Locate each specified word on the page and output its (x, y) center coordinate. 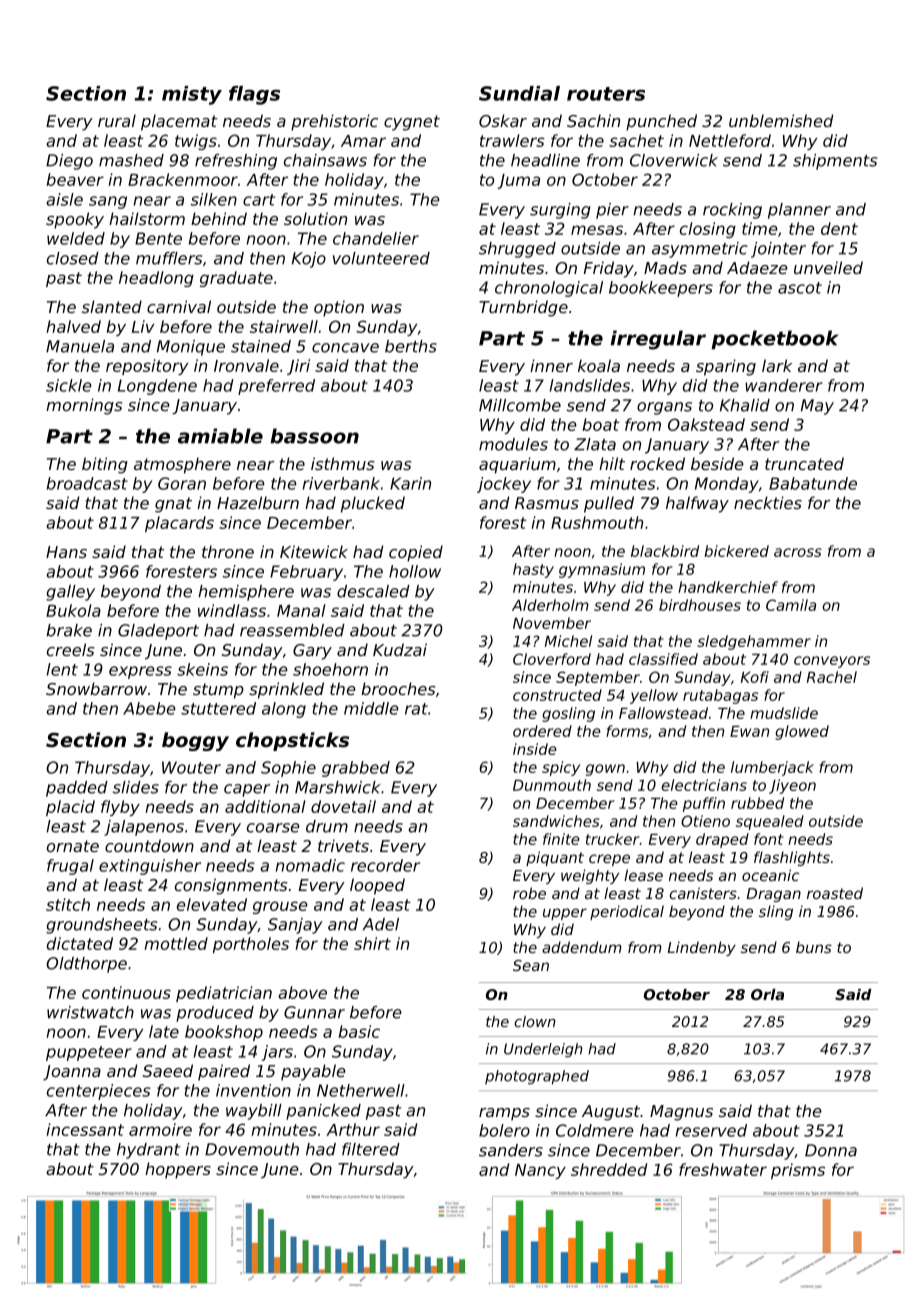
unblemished (781, 120)
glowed (802, 732)
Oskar (503, 120)
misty (192, 95)
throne (228, 551)
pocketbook (774, 340)
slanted (112, 306)
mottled (176, 943)
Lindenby (702, 948)
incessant (85, 1129)
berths (411, 346)
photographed (537, 1077)
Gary (312, 652)
